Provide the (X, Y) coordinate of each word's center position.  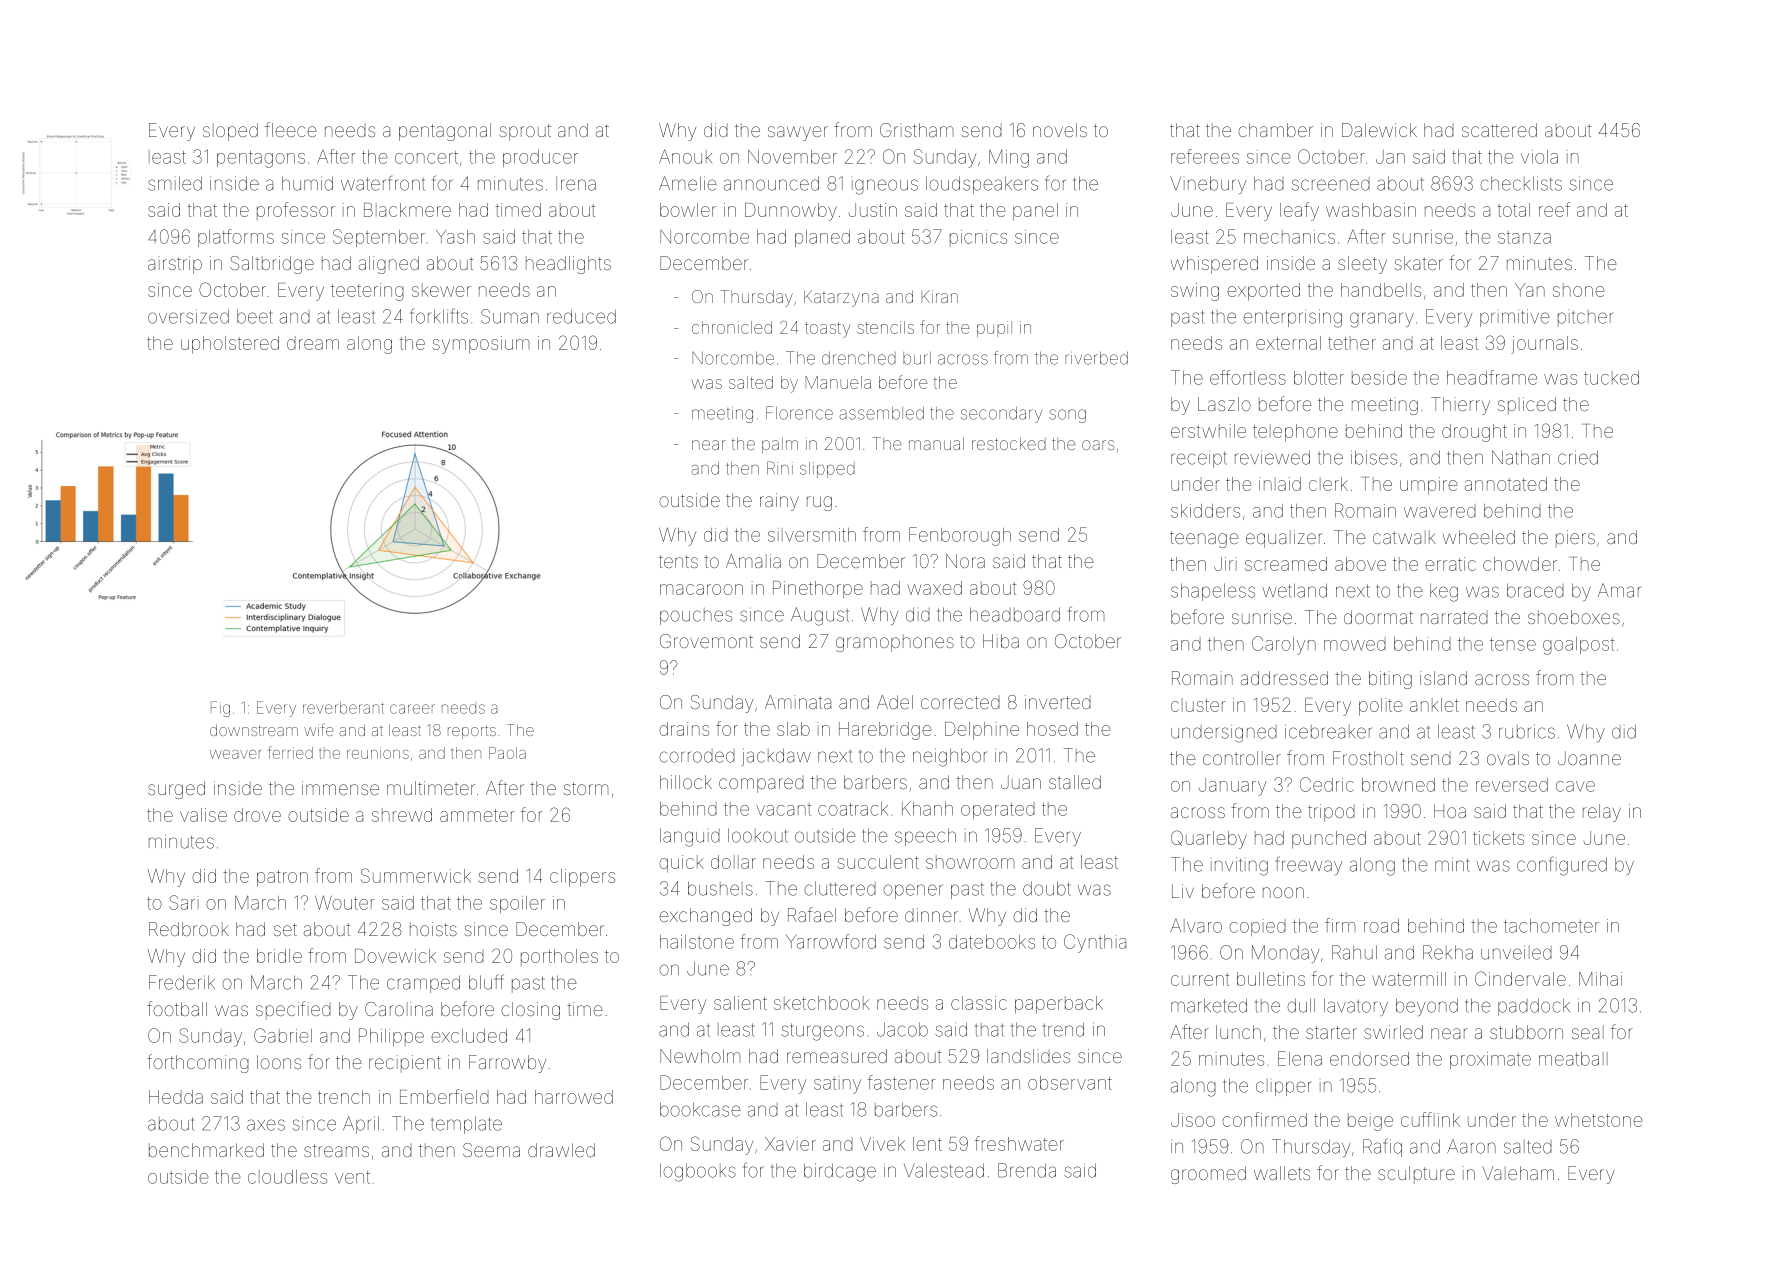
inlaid (1280, 484)
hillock (686, 782)
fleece (290, 129)
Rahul (1354, 952)
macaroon (701, 589)
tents (678, 561)
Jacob (902, 1029)
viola (1539, 157)
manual (936, 443)
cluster (1198, 705)
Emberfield (444, 1096)
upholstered (230, 345)
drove (257, 815)
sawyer (798, 133)
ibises (1374, 457)
